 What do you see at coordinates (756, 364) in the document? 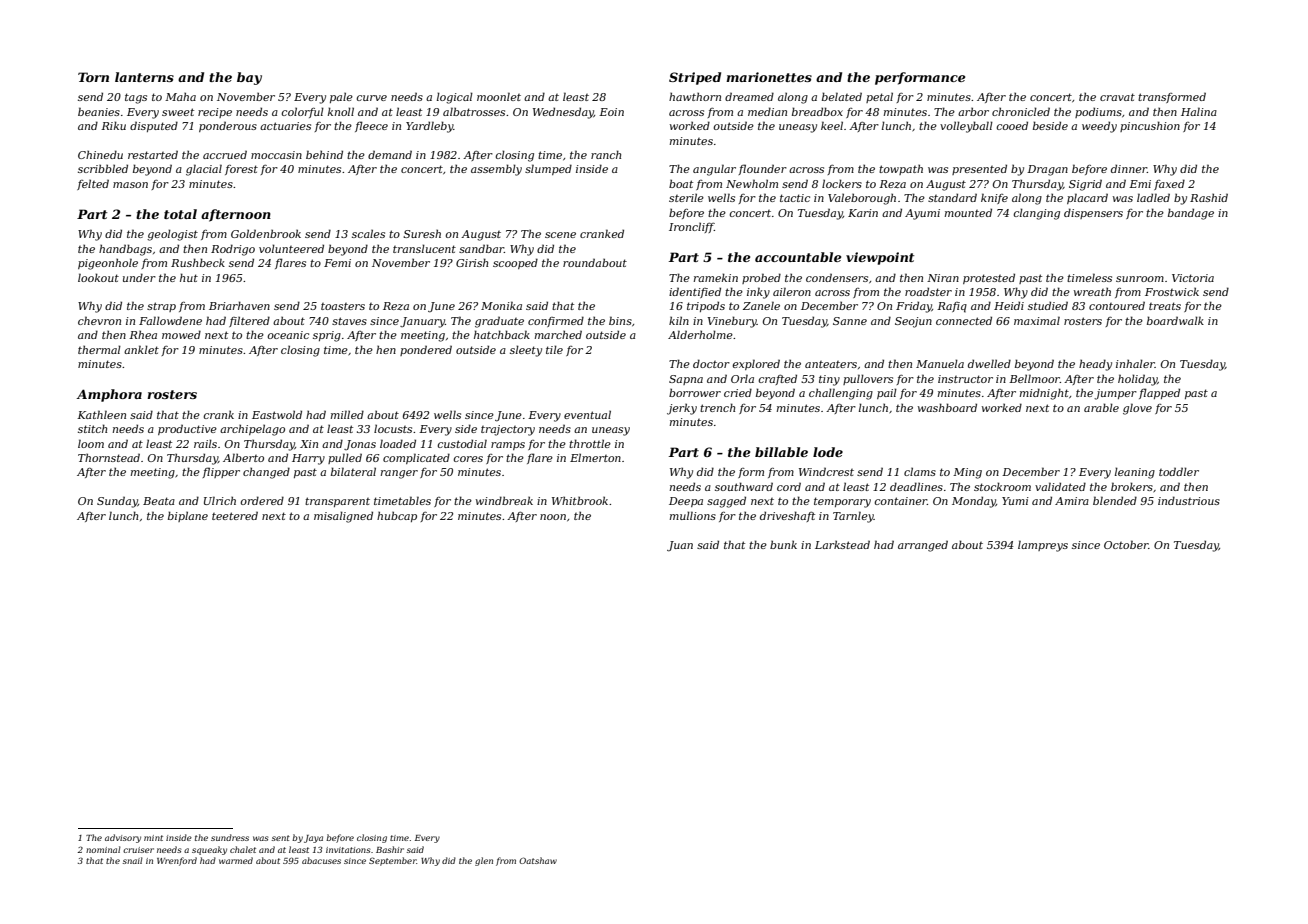
I see `explored` at bounding box center [756, 364].
